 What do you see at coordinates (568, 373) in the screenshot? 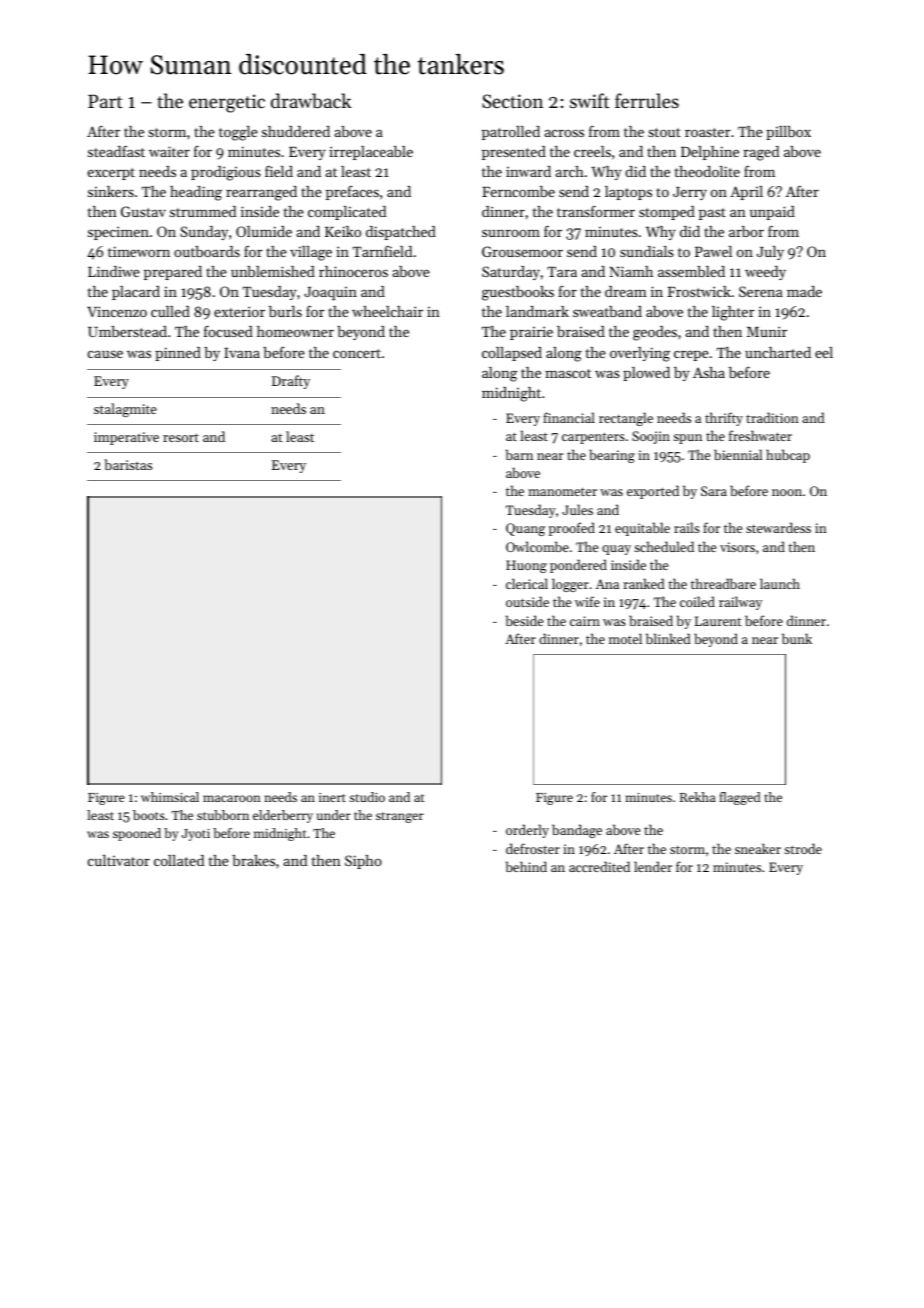
I see `mascot` at bounding box center [568, 373].
